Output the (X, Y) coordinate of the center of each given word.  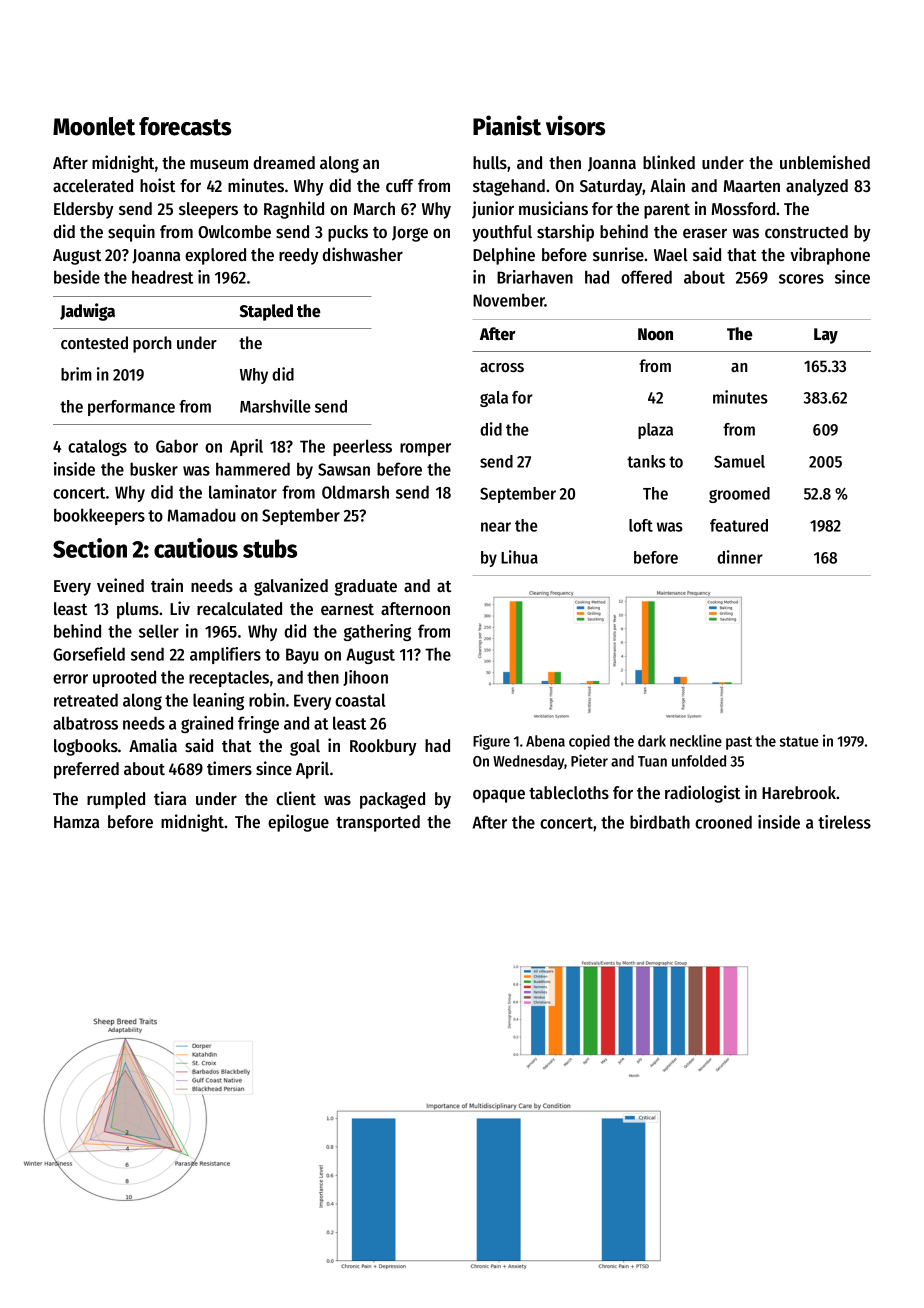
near (496, 527)
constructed (806, 231)
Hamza (76, 822)
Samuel (739, 461)
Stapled (266, 312)
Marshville (275, 406)
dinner (740, 557)
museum (219, 164)
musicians (553, 208)
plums (138, 610)
